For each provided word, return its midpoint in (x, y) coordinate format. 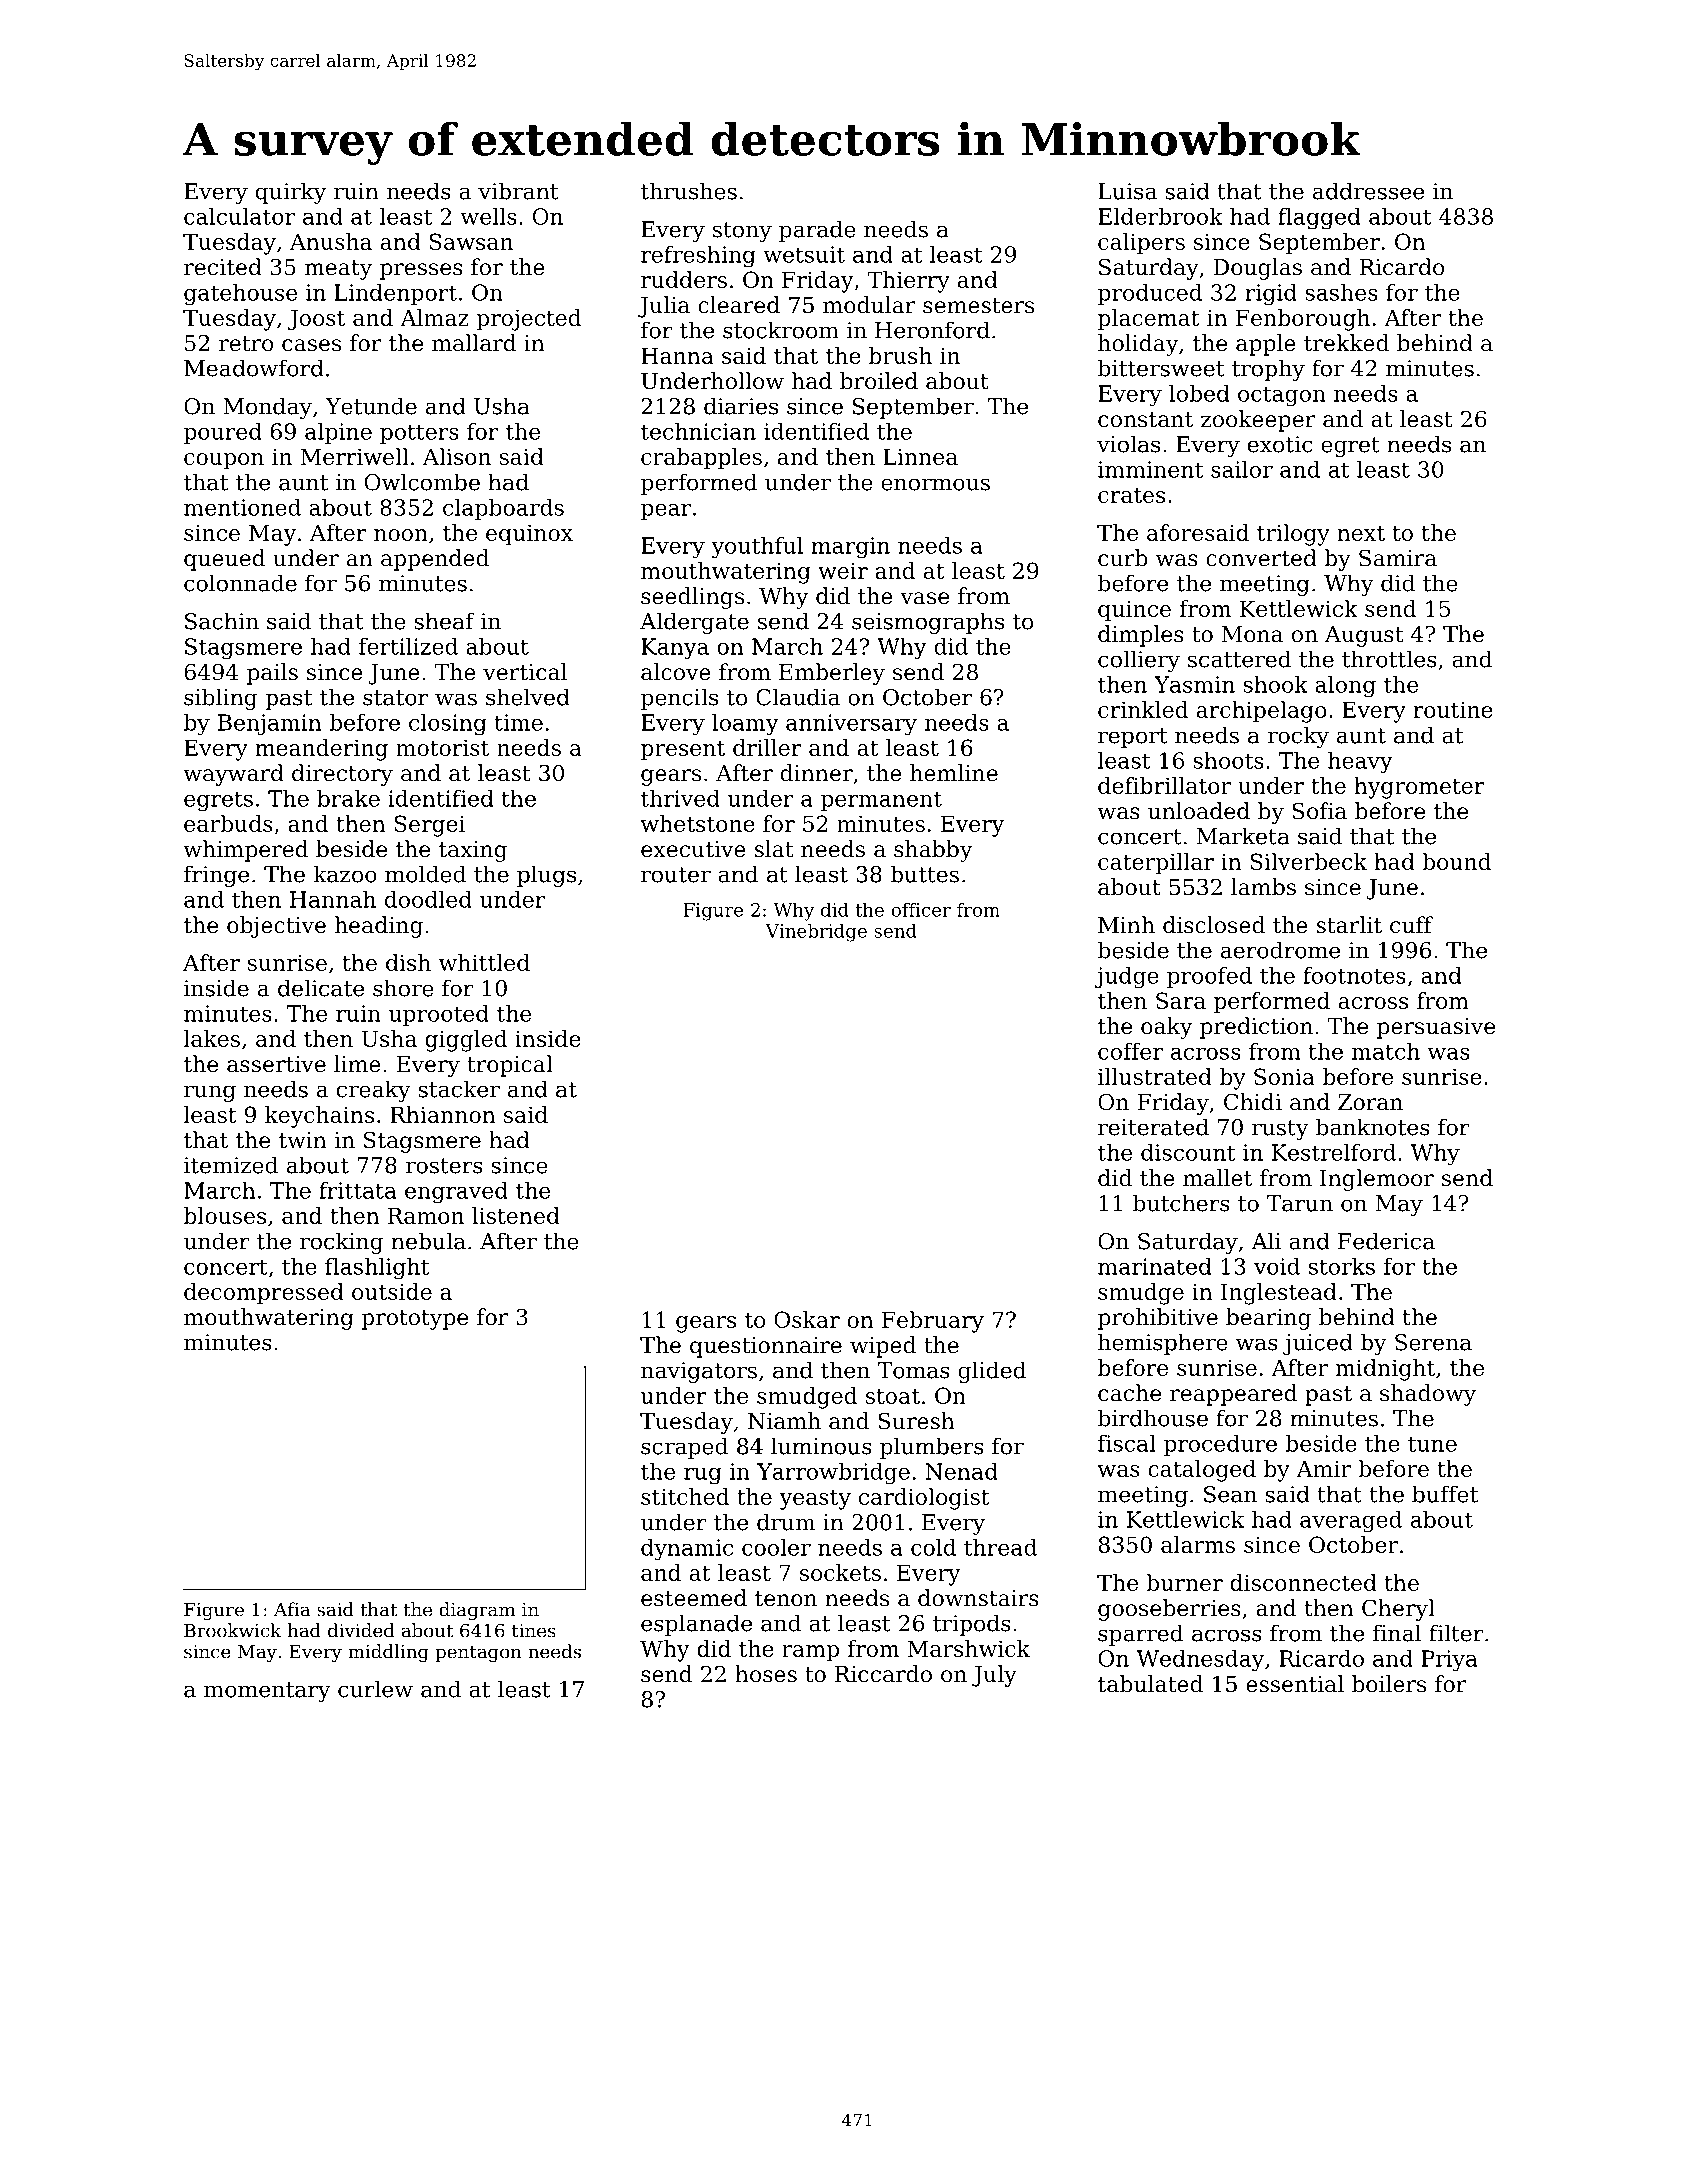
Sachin (222, 621)
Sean (1230, 1494)
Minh (1126, 924)
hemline (954, 773)
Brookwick (232, 1630)
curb (1122, 558)
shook (1275, 684)
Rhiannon (442, 1114)
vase (924, 598)
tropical (510, 1066)
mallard (474, 343)
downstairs (978, 1598)
